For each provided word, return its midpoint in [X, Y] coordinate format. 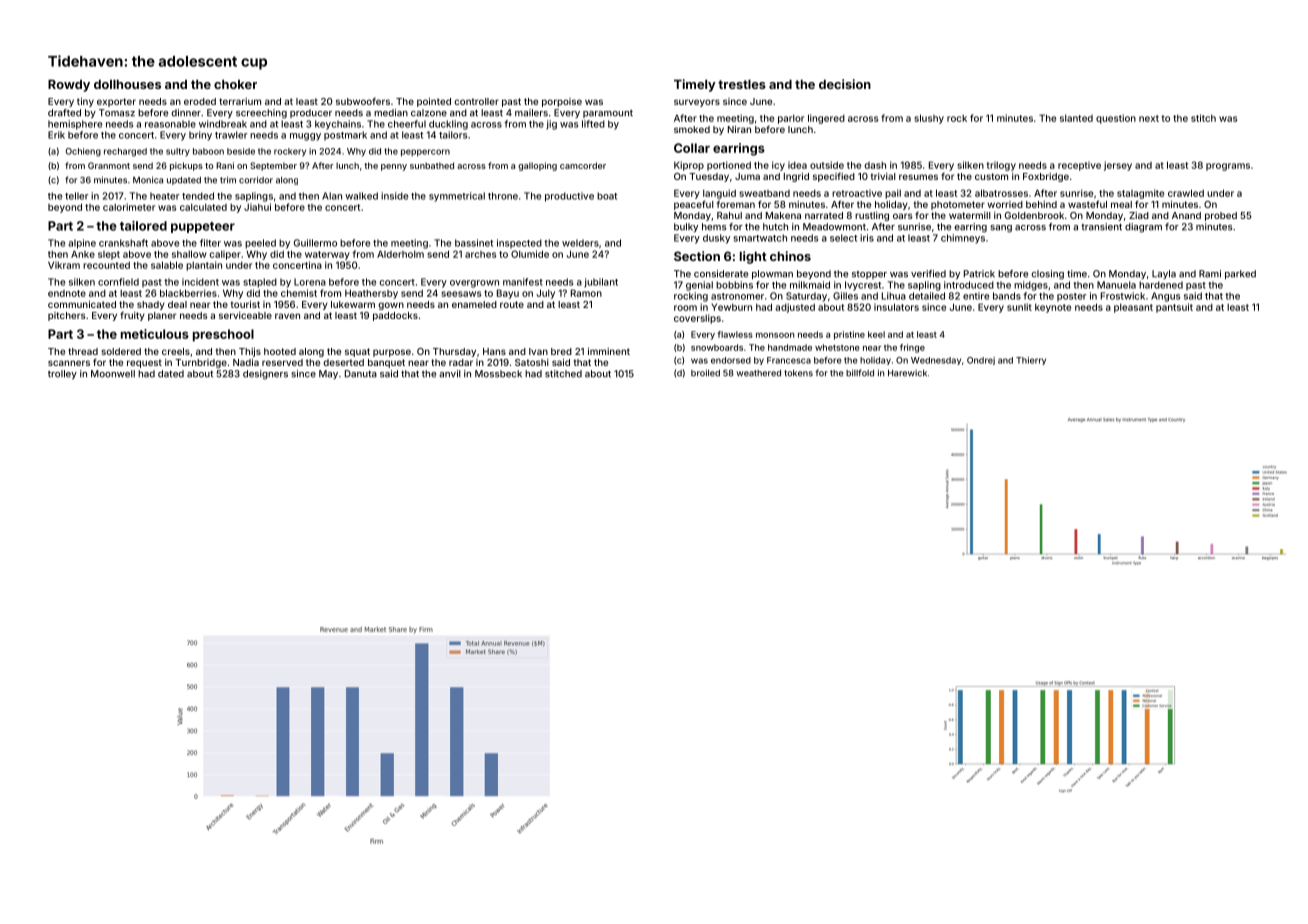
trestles [742, 84]
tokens [798, 373]
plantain [204, 266]
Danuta [361, 374]
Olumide [530, 254]
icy [778, 166]
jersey [1118, 166]
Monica [148, 180]
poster [1072, 297]
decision [845, 84]
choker [235, 84]
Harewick [907, 373]
